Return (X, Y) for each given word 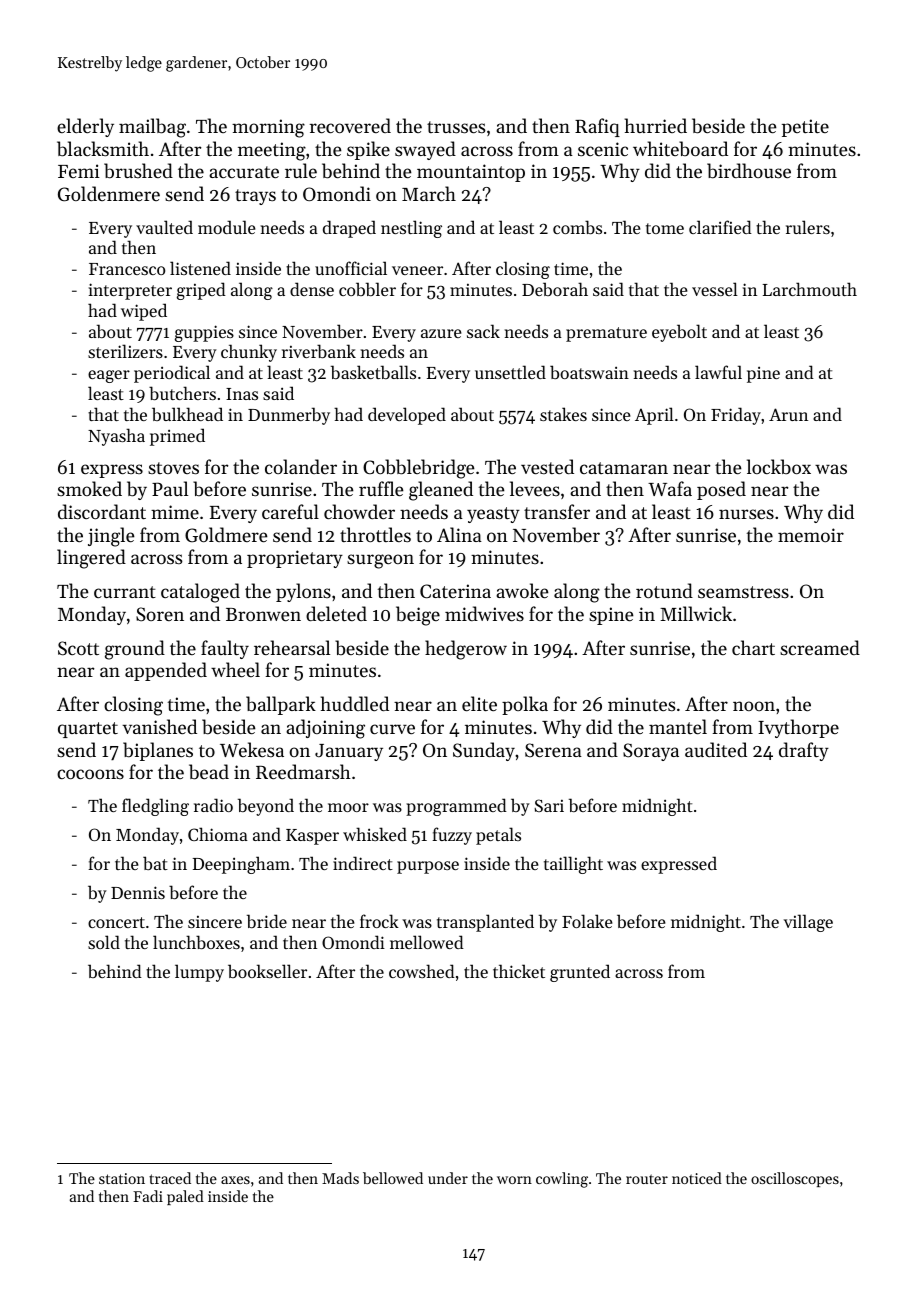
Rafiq (597, 127)
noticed (697, 1178)
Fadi (148, 1196)
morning (268, 128)
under (448, 1178)
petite (805, 128)
